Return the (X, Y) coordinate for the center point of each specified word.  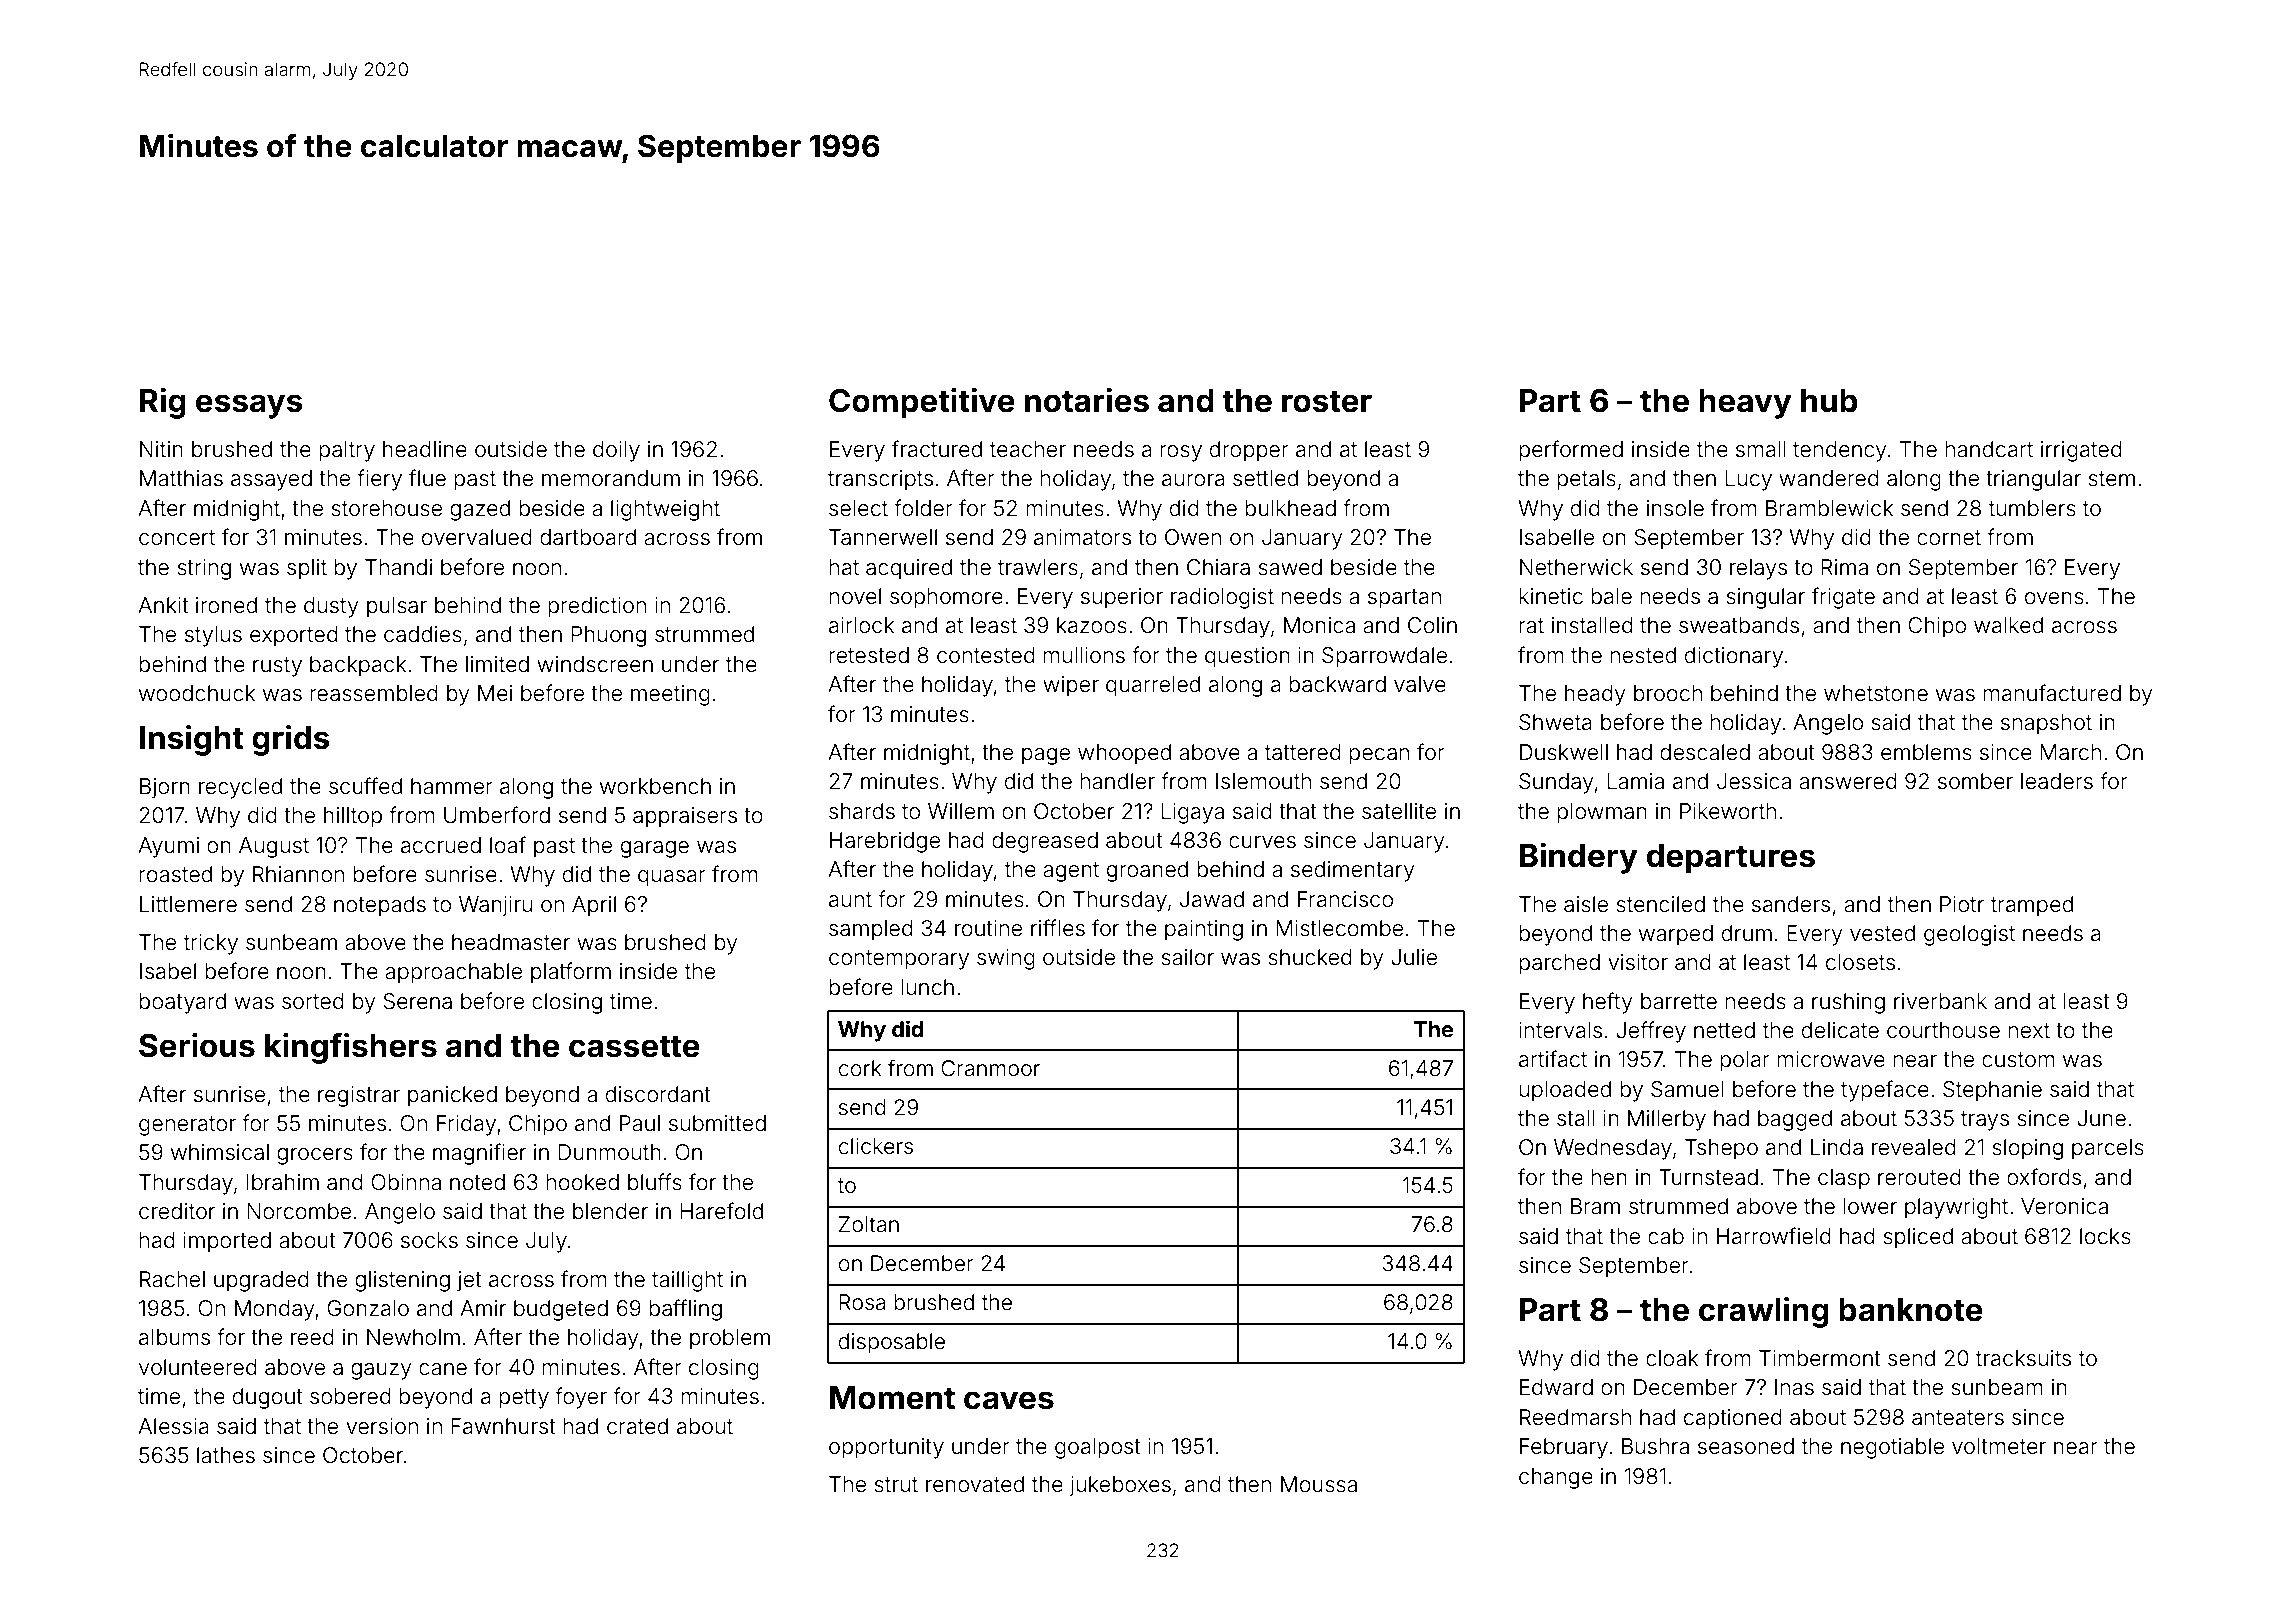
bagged (1795, 1120)
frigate (1843, 598)
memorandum (611, 478)
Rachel (172, 1279)
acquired (909, 569)
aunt (850, 899)
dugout (268, 1398)
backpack (358, 666)
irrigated (2081, 451)
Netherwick (1576, 567)
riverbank (1940, 1001)
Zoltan (869, 1224)
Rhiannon (298, 874)
